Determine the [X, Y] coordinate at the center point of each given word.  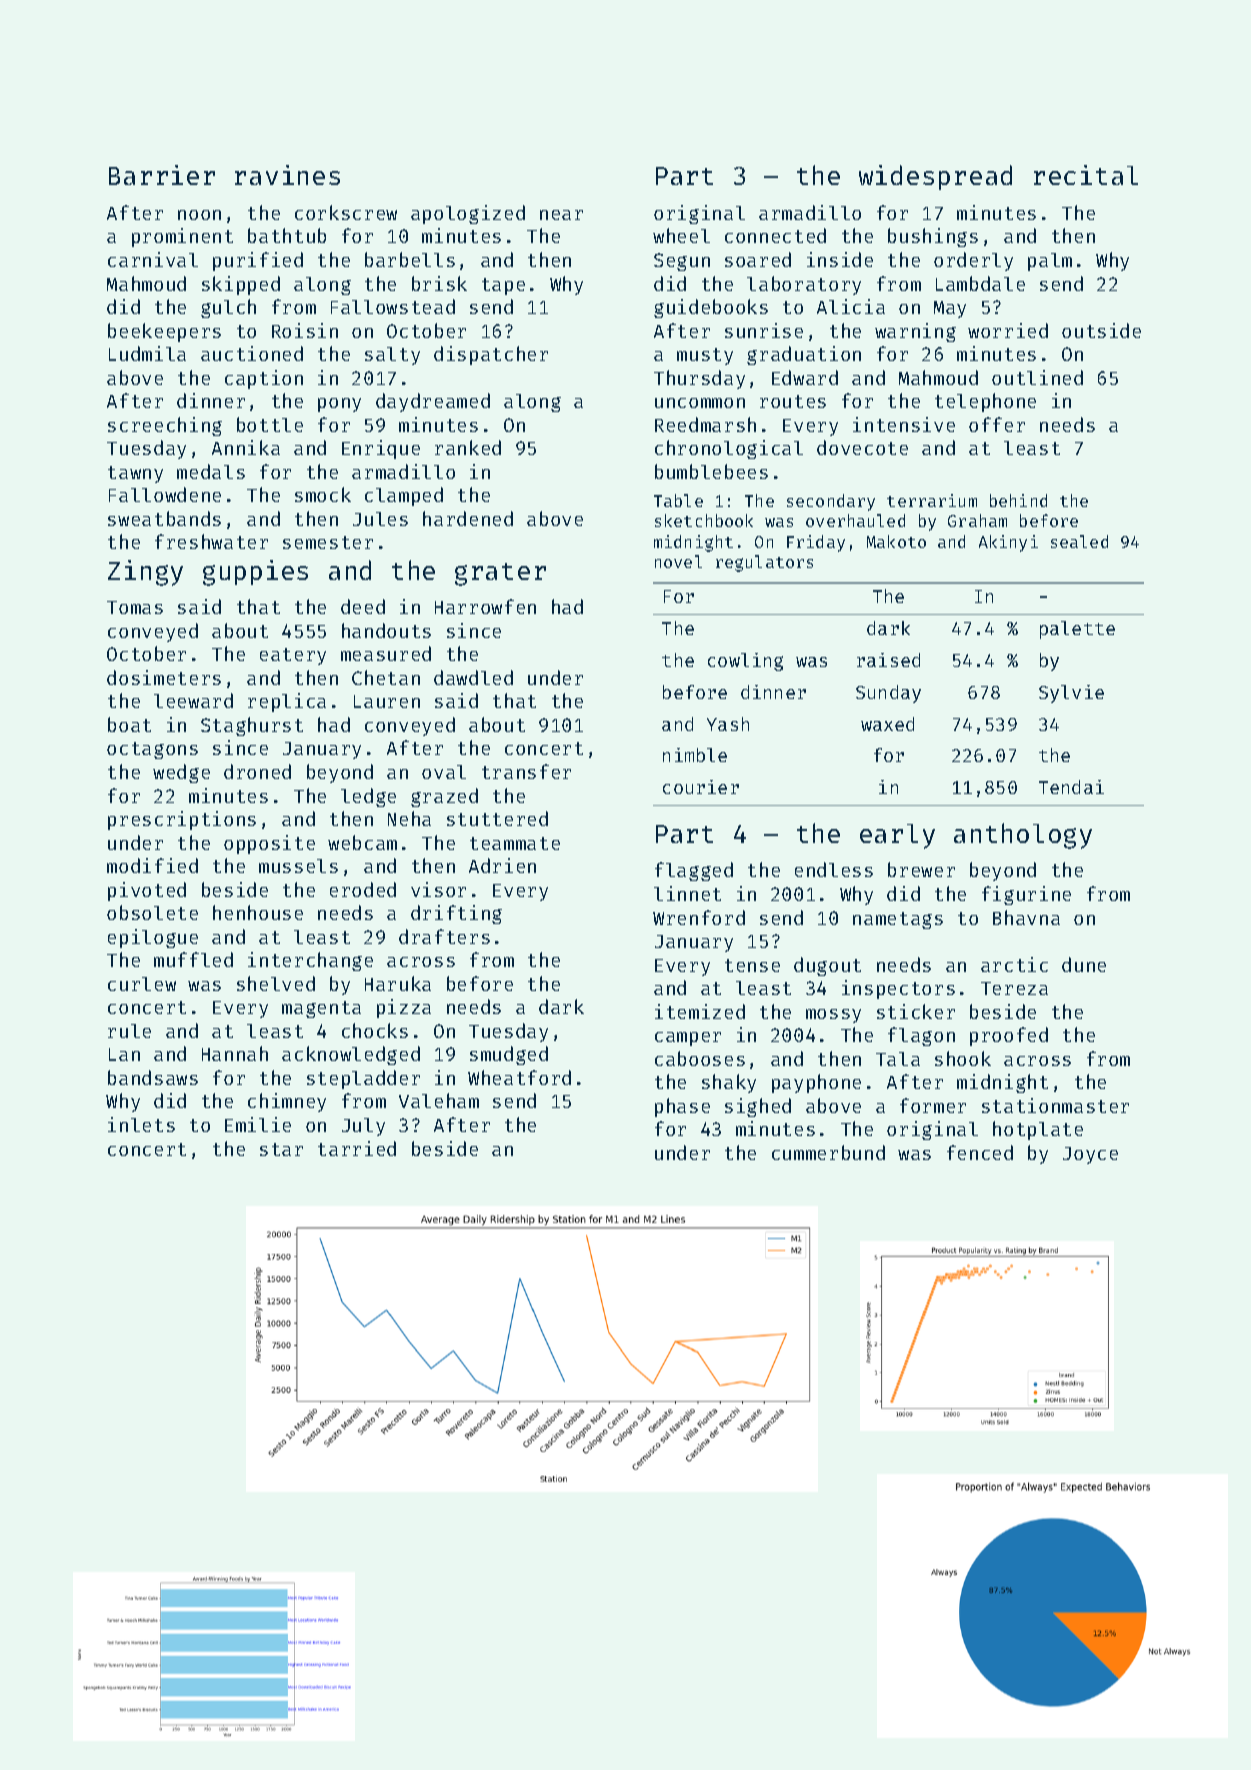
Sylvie [1071, 694]
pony [339, 405]
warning [915, 332]
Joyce [1090, 1155]
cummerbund [828, 1152]
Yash [728, 724]
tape [503, 286]
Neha [409, 818]
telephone [985, 402]
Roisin [305, 330]
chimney [287, 1102]
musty [705, 356]
